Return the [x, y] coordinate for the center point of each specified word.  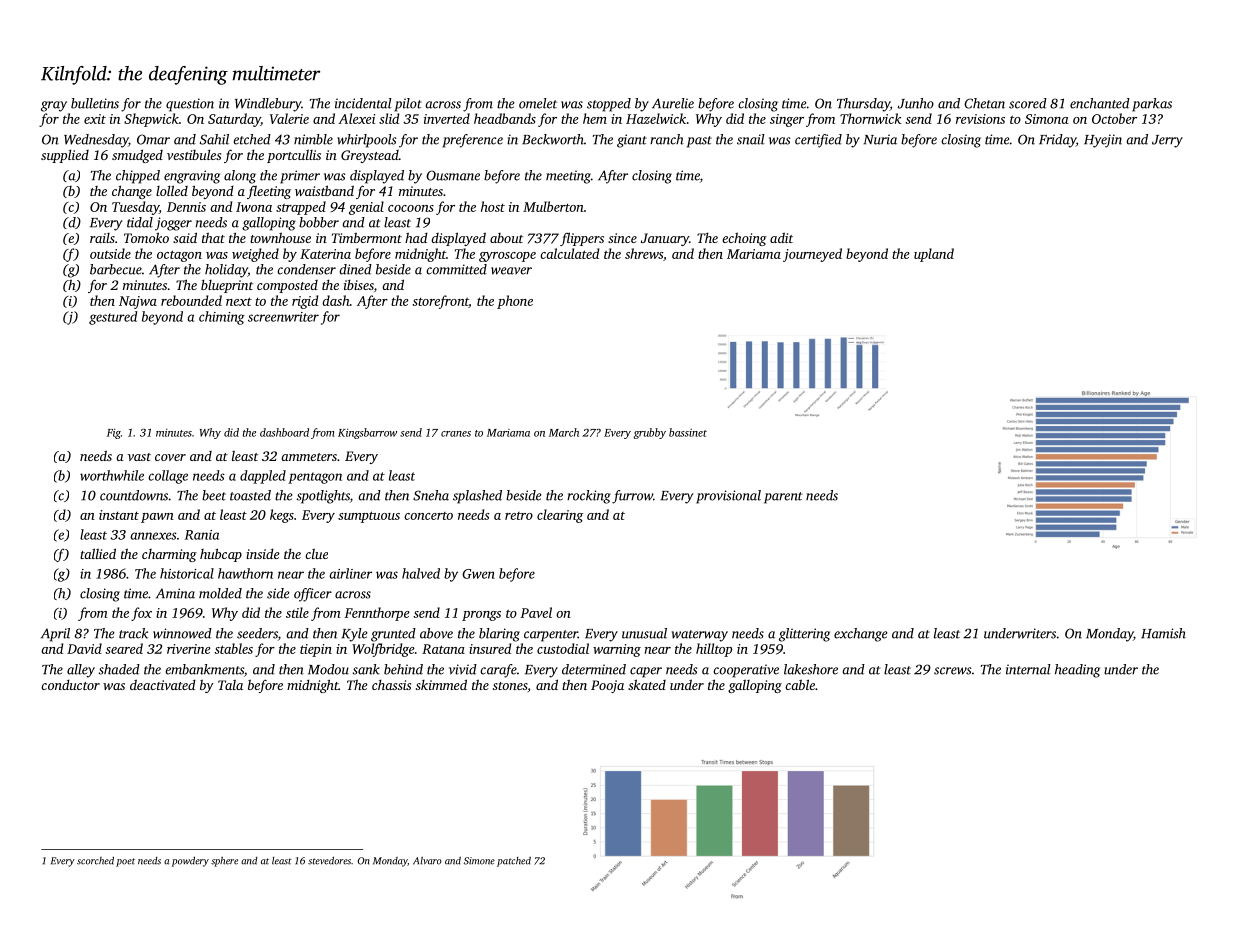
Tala [230, 685]
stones [510, 686]
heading [1077, 671]
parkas [1152, 105]
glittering [804, 635]
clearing [560, 516]
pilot [408, 105]
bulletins [95, 103]
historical [187, 573]
